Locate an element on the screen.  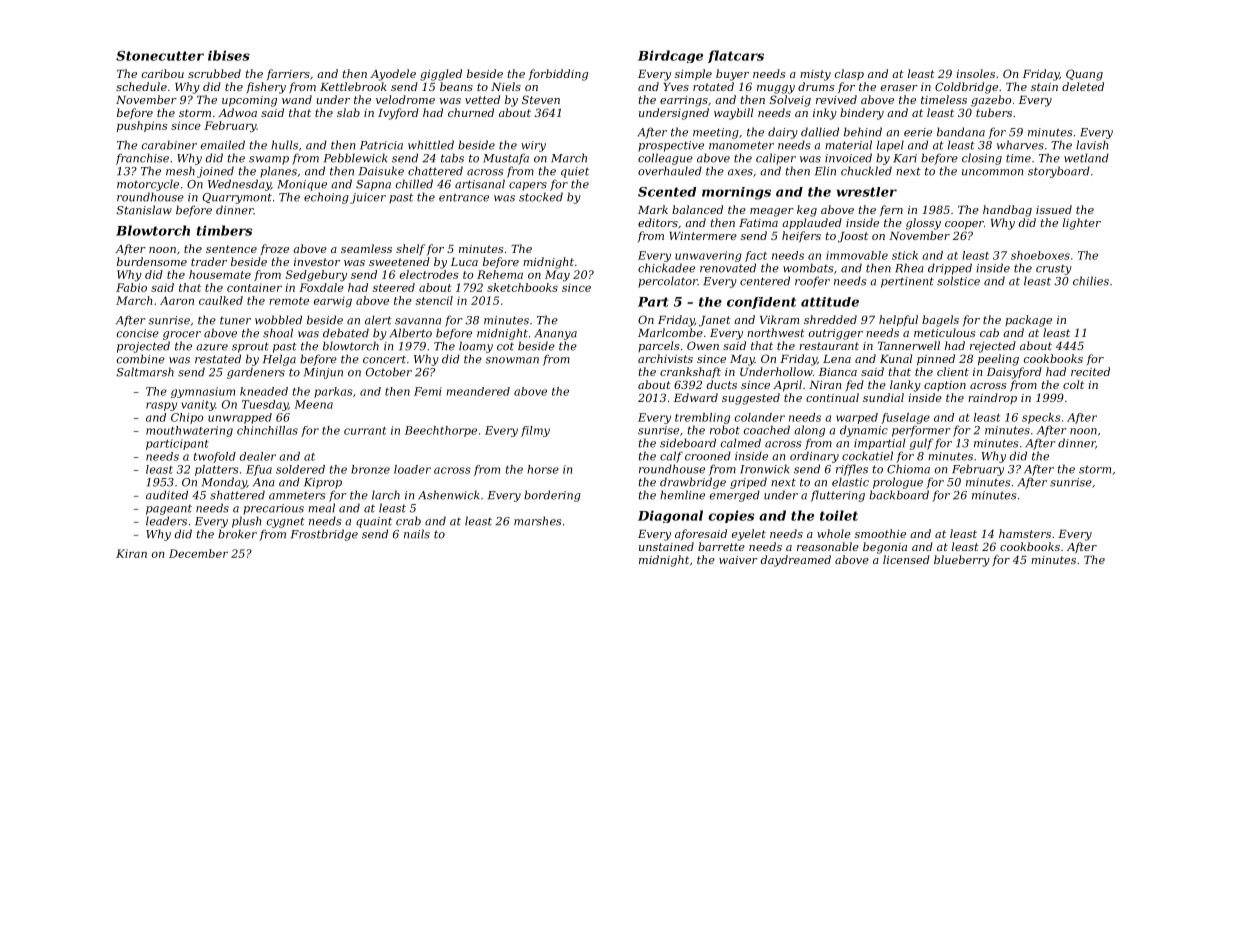
blueberry is located at coordinates (962, 561).
